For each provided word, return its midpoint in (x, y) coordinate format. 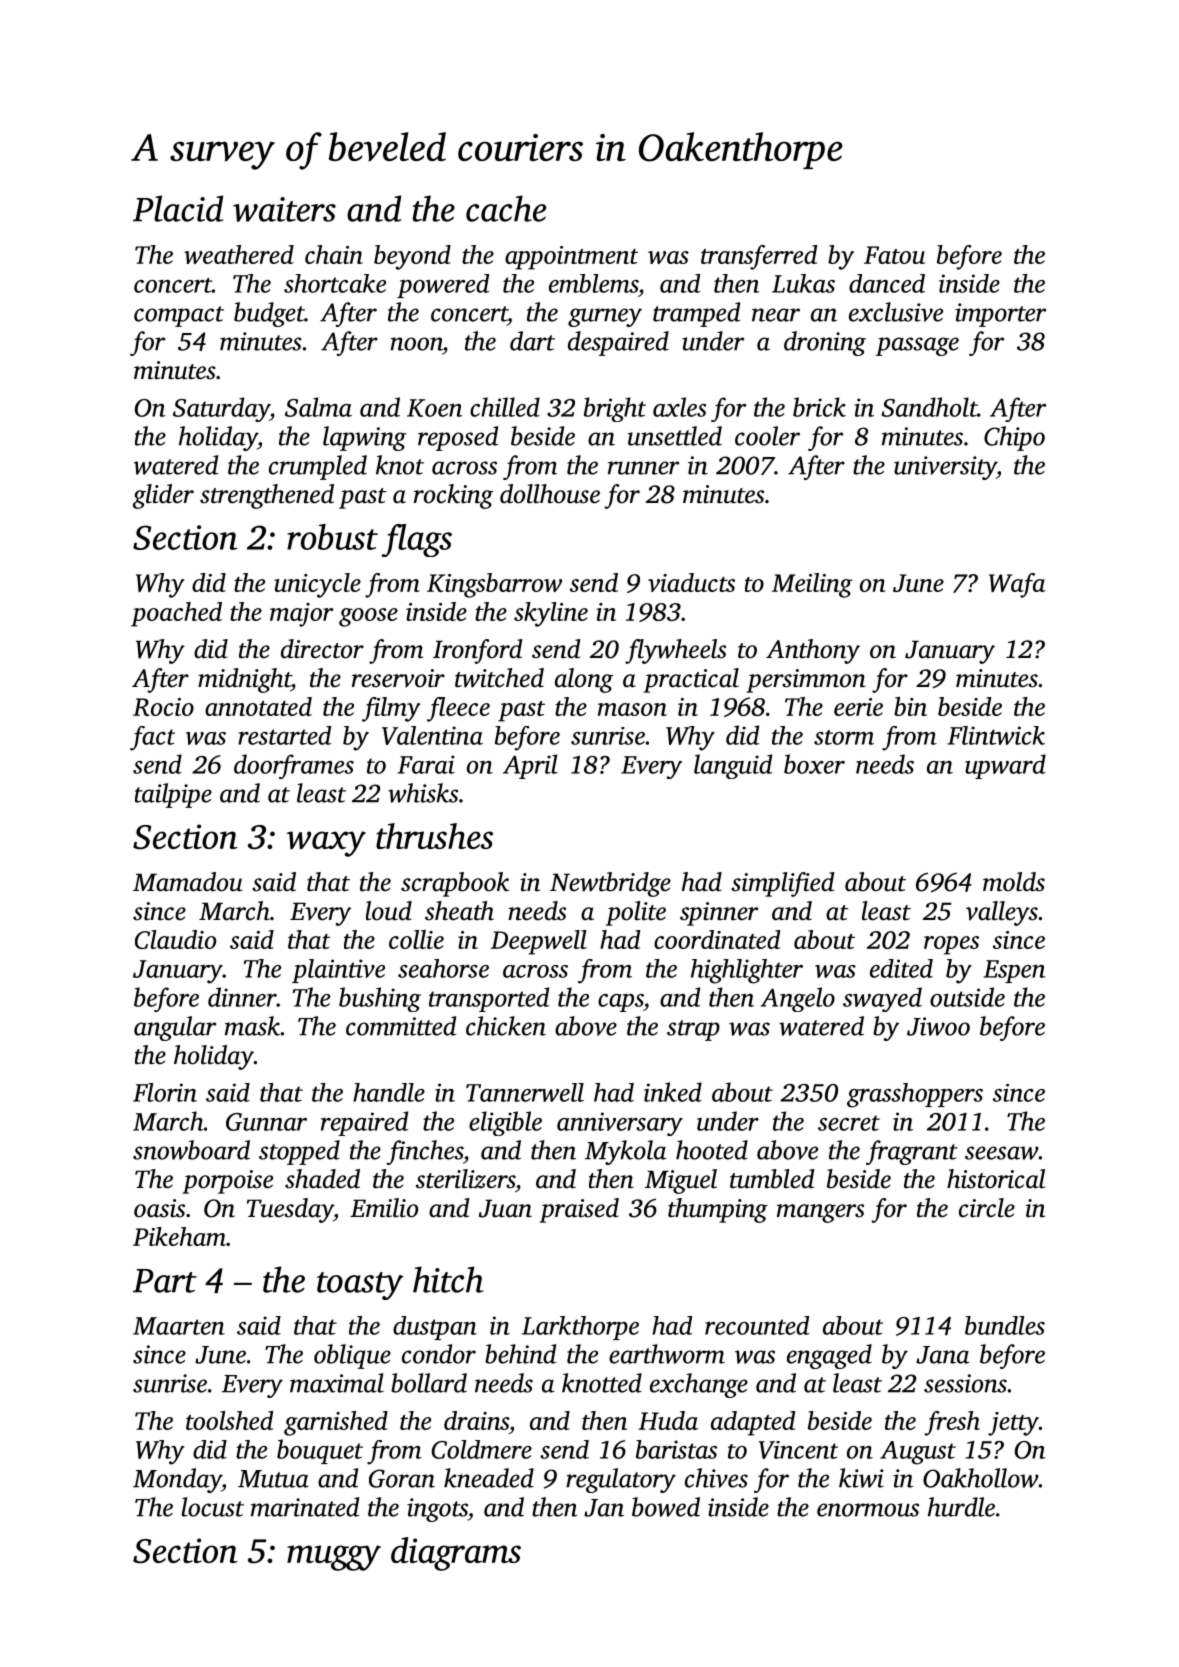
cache (506, 208)
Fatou (894, 255)
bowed (666, 1507)
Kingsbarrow (494, 585)
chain (334, 254)
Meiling (812, 585)
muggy (334, 1558)
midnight (244, 680)
